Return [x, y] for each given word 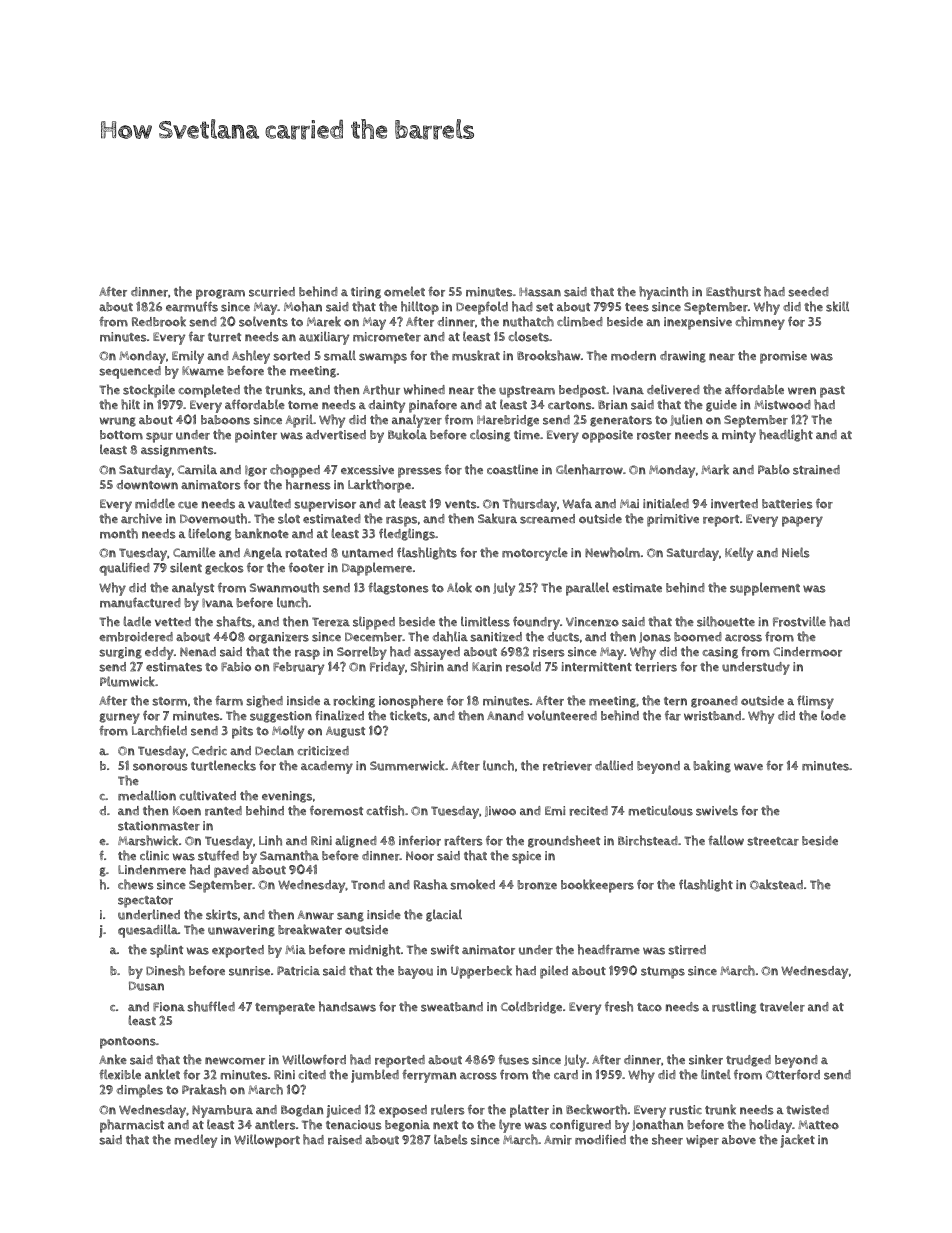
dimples [139, 1091]
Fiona [169, 1007]
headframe [609, 949]
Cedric [209, 751]
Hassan [540, 292]
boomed [698, 637]
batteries [787, 504]
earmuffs [192, 306]
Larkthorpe [379, 486]
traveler [782, 1006]
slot [289, 518]
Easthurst [733, 291]
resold [523, 666]
